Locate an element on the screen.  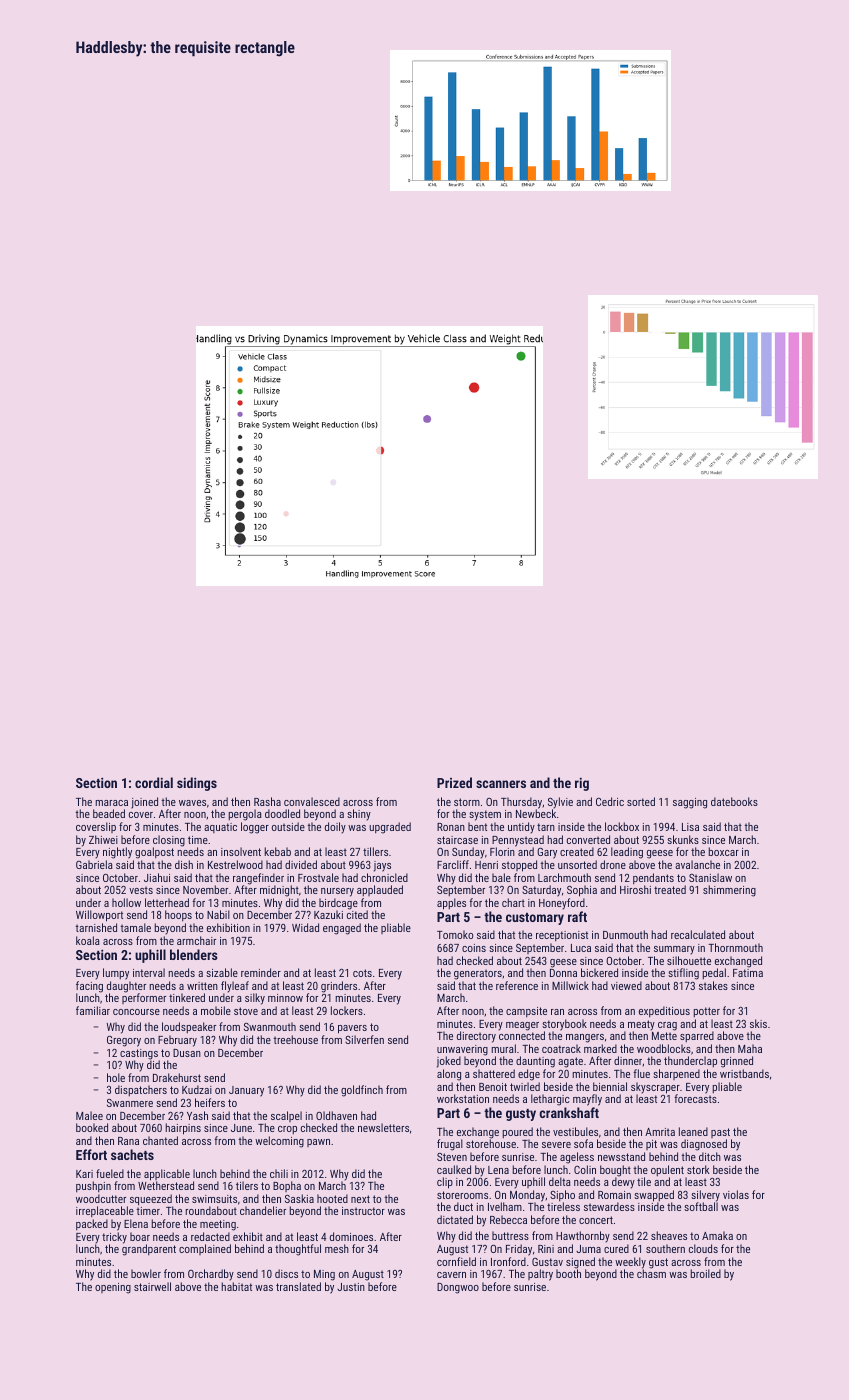
silhouette is located at coordinates (689, 960).
